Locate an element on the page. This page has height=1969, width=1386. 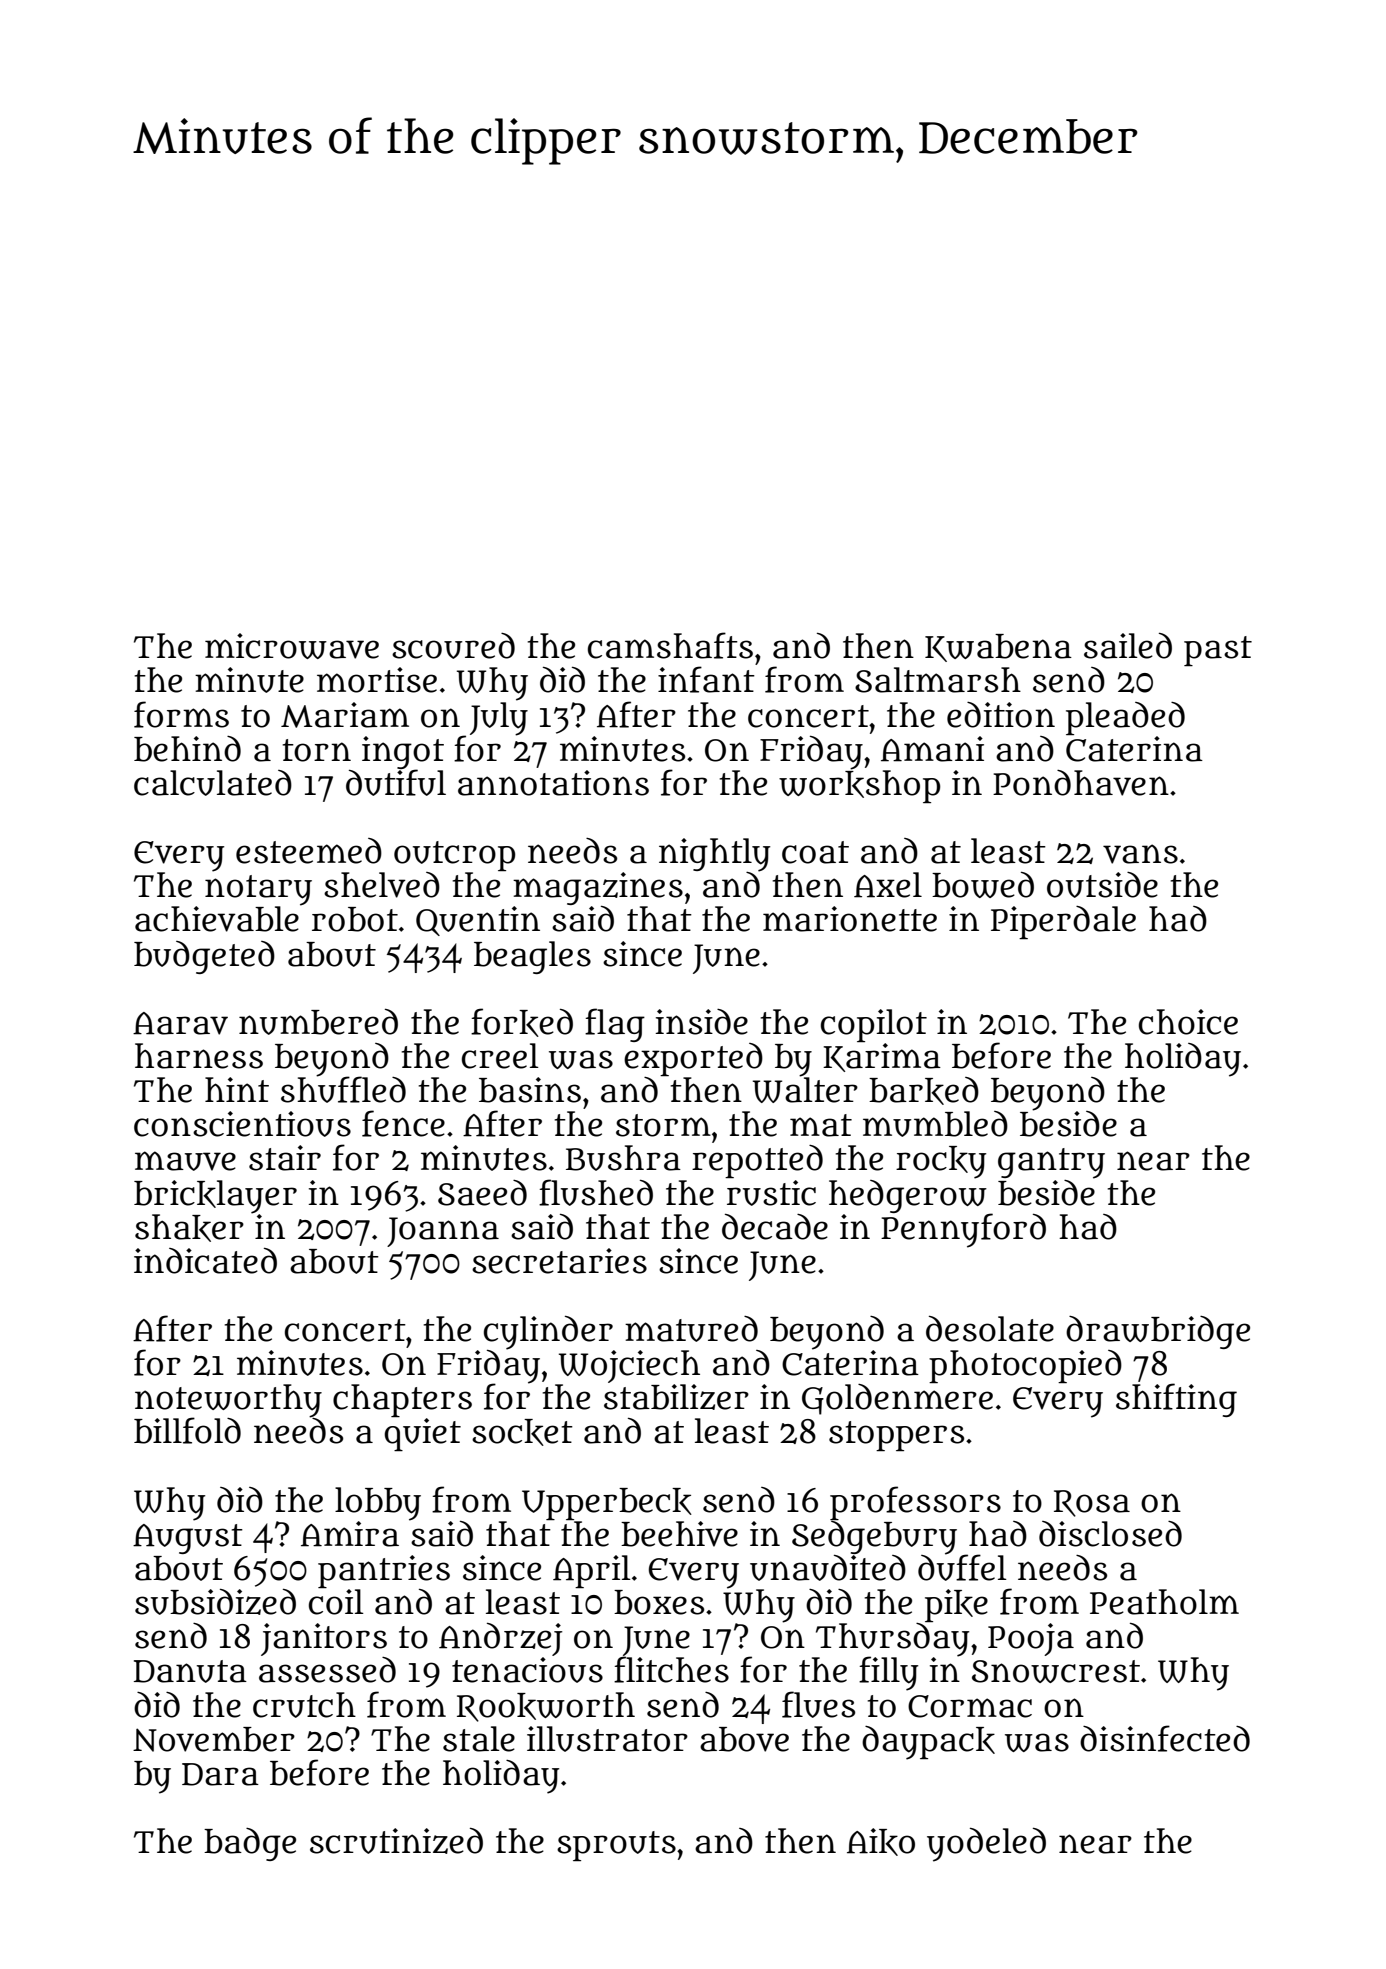
gantry is located at coordinates (1051, 1163).
